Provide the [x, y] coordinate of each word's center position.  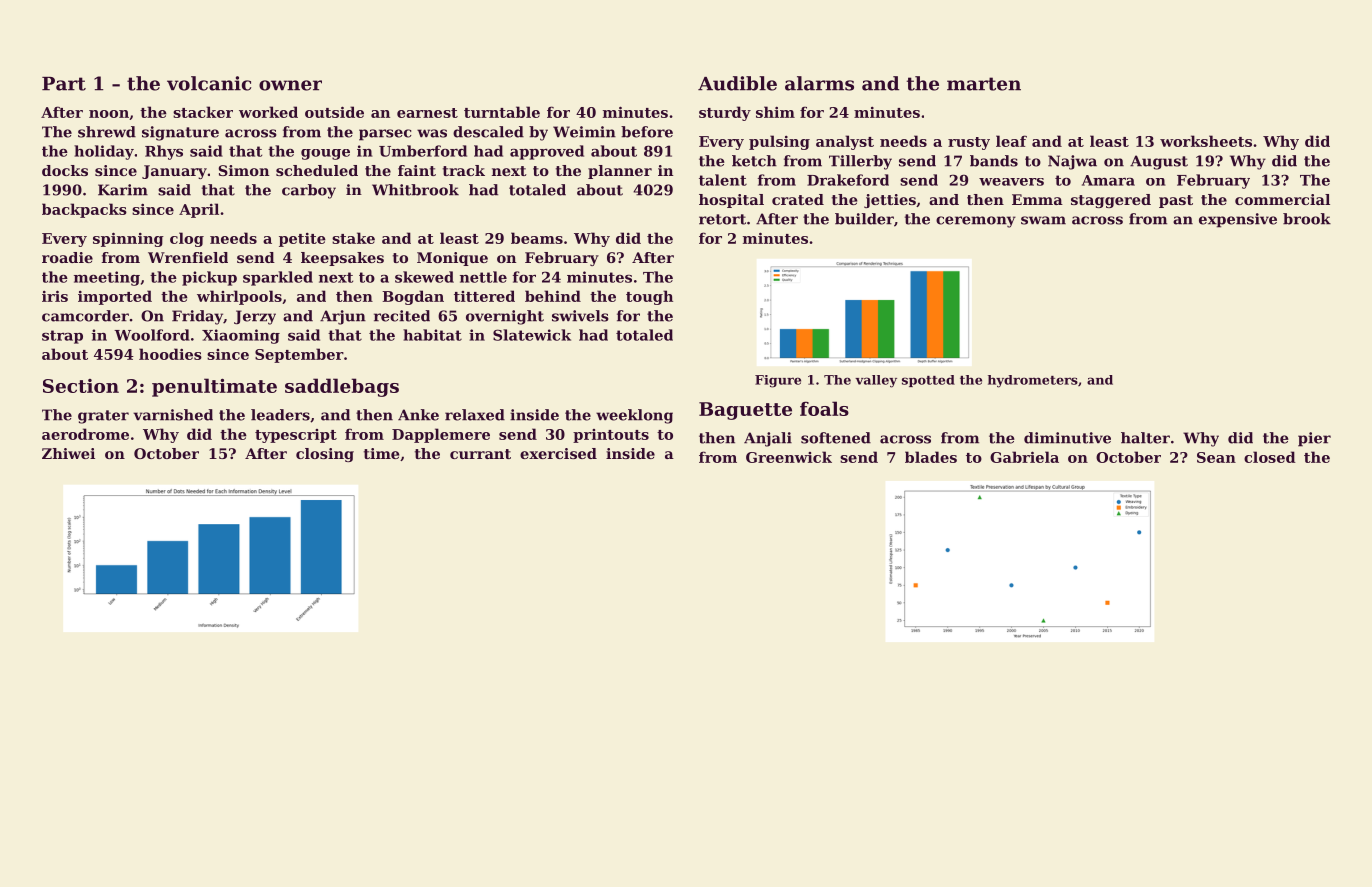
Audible [737, 83]
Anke [418, 415]
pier [1314, 439]
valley [876, 381]
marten [984, 84]
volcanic [209, 83]
